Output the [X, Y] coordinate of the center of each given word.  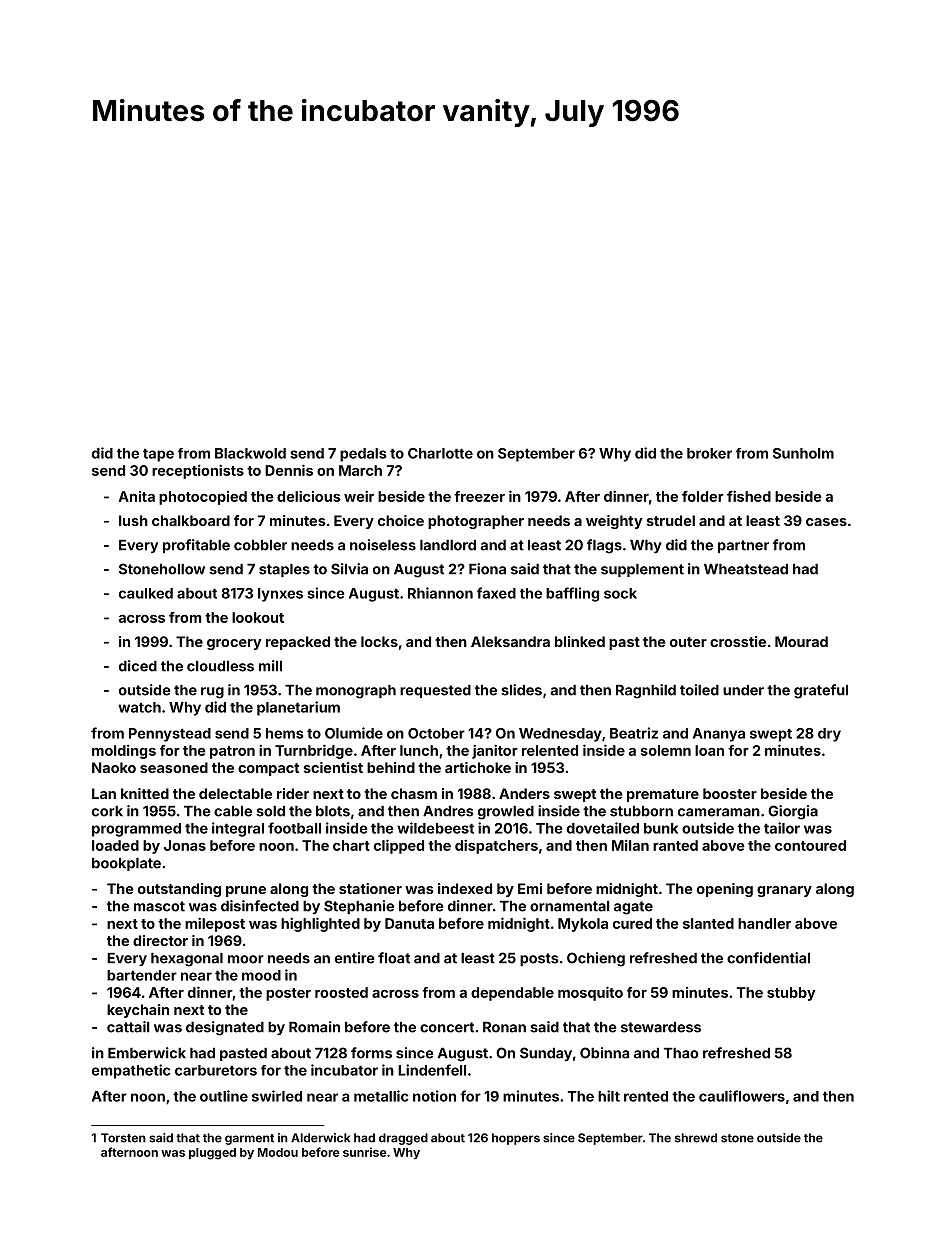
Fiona [487, 569]
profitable [196, 546]
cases [826, 522]
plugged [212, 1154]
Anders [524, 793]
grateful [821, 691]
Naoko [114, 767]
